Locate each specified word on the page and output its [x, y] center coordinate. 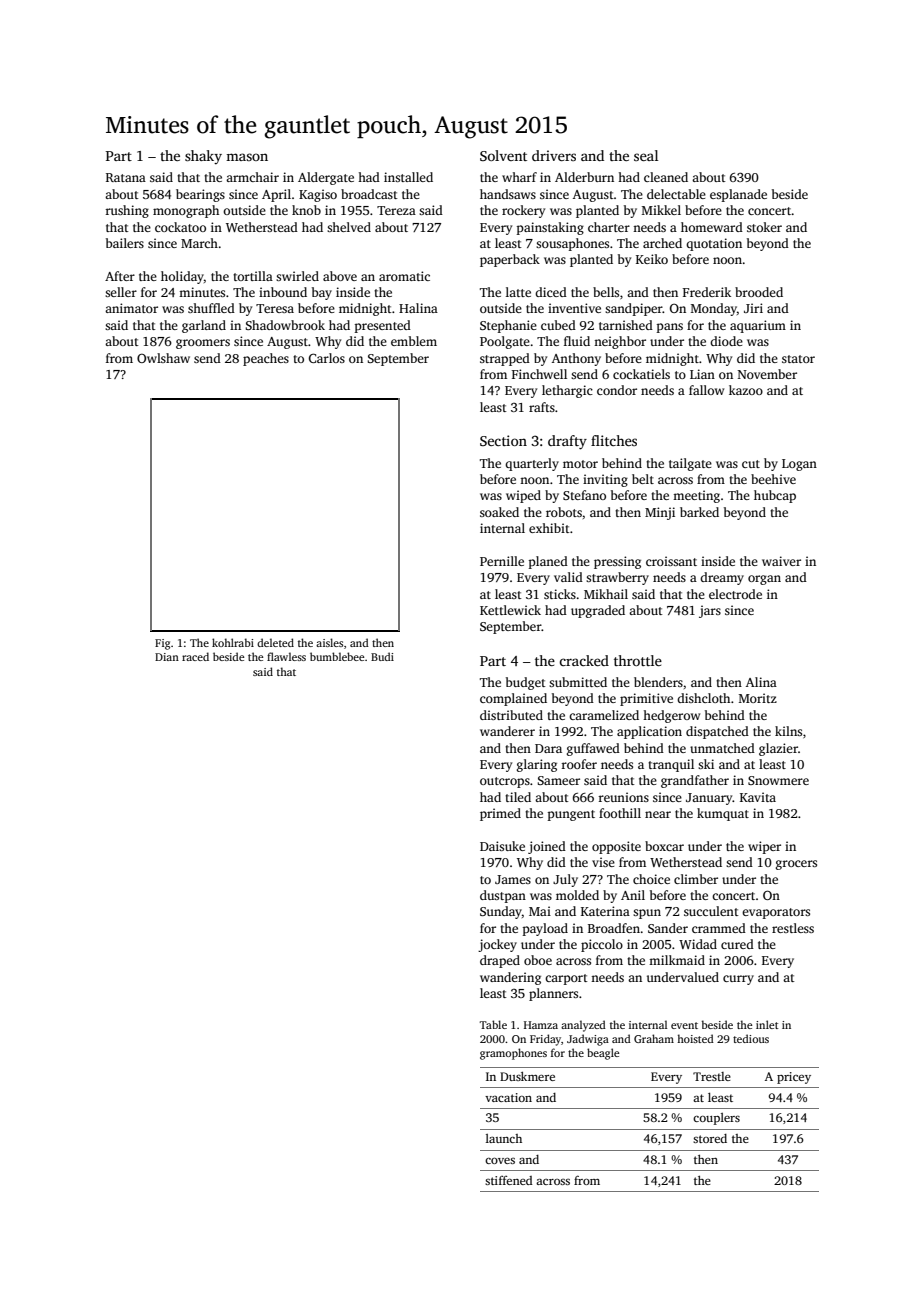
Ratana [126, 177]
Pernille [502, 561]
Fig [162, 644]
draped [500, 961]
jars [710, 611]
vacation [508, 1097]
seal [646, 155]
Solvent [503, 155]
